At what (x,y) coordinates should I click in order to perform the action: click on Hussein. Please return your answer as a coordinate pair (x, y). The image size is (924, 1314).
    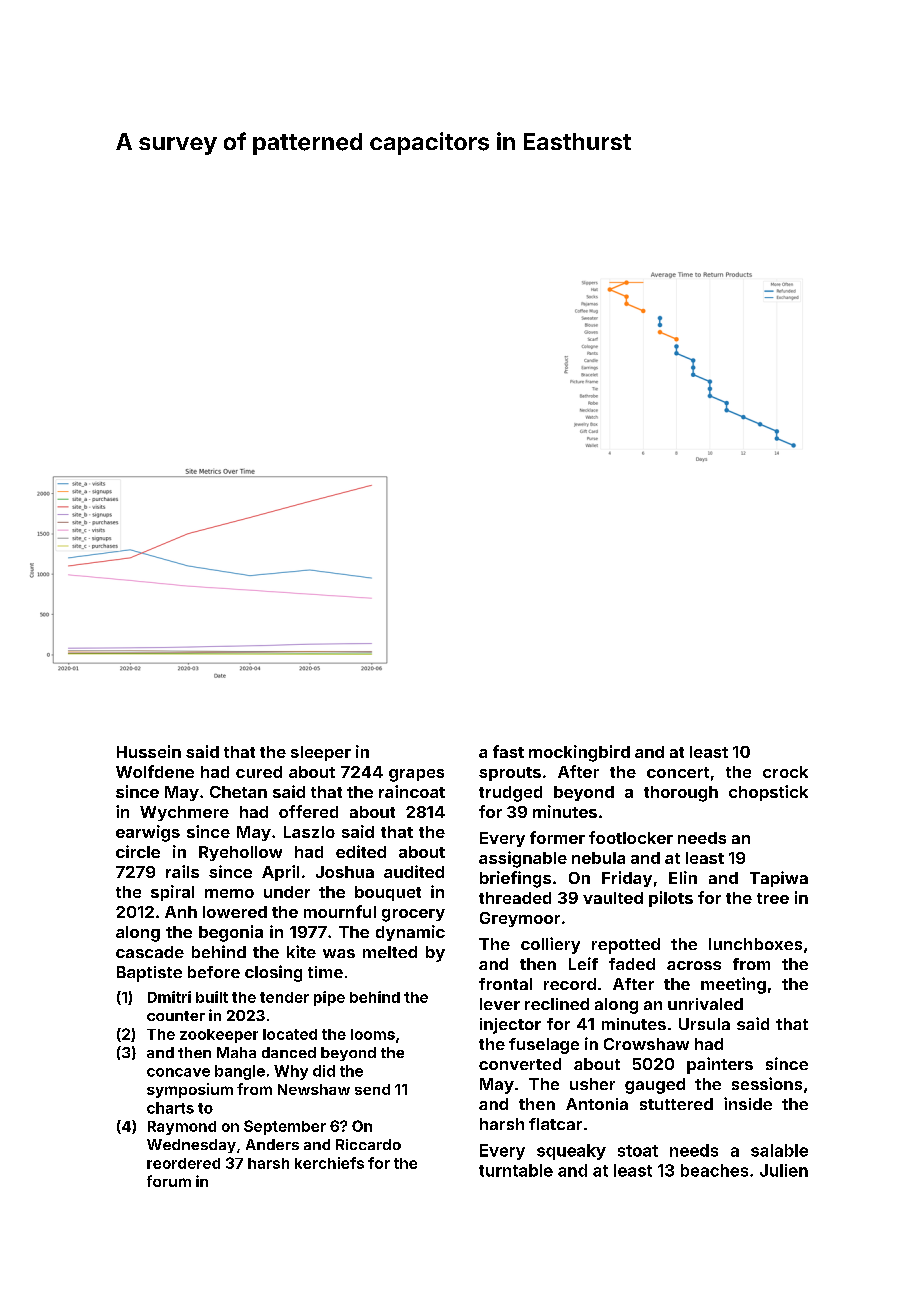
    Looking at the image, I should click on (149, 751).
